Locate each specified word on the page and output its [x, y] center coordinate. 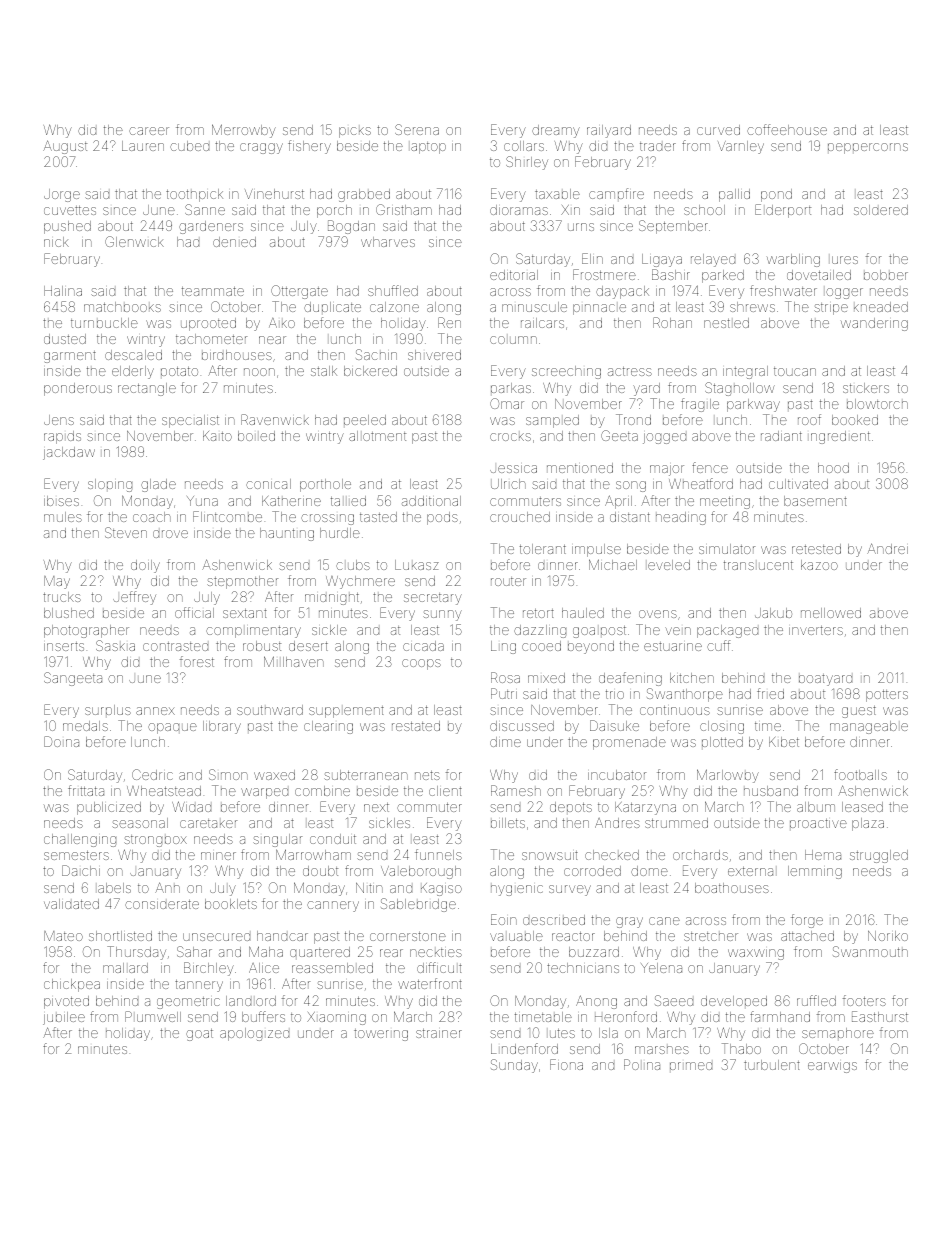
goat [199, 1035]
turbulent [772, 1065]
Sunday [514, 1066]
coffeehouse [787, 129]
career [149, 131]
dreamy [556, 131]
